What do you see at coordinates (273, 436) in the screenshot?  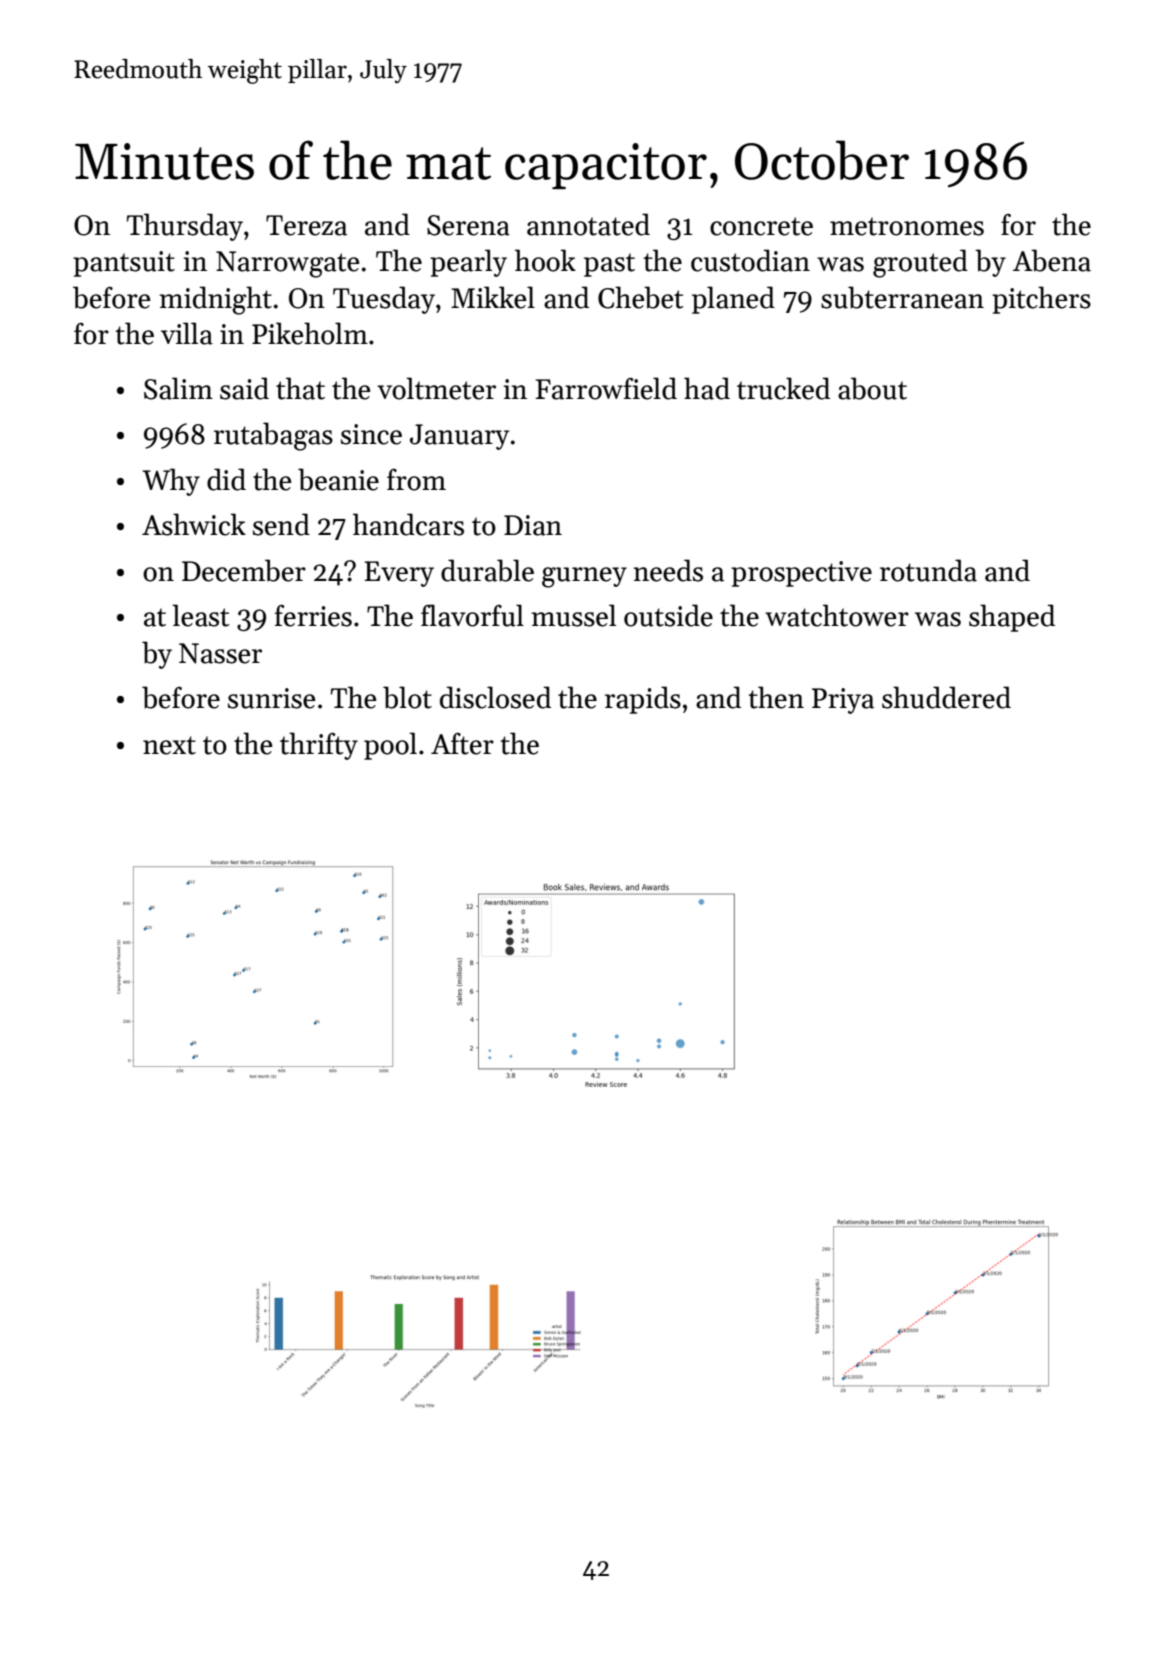 I see `rutabagas` at bounding box center [273, 436].
